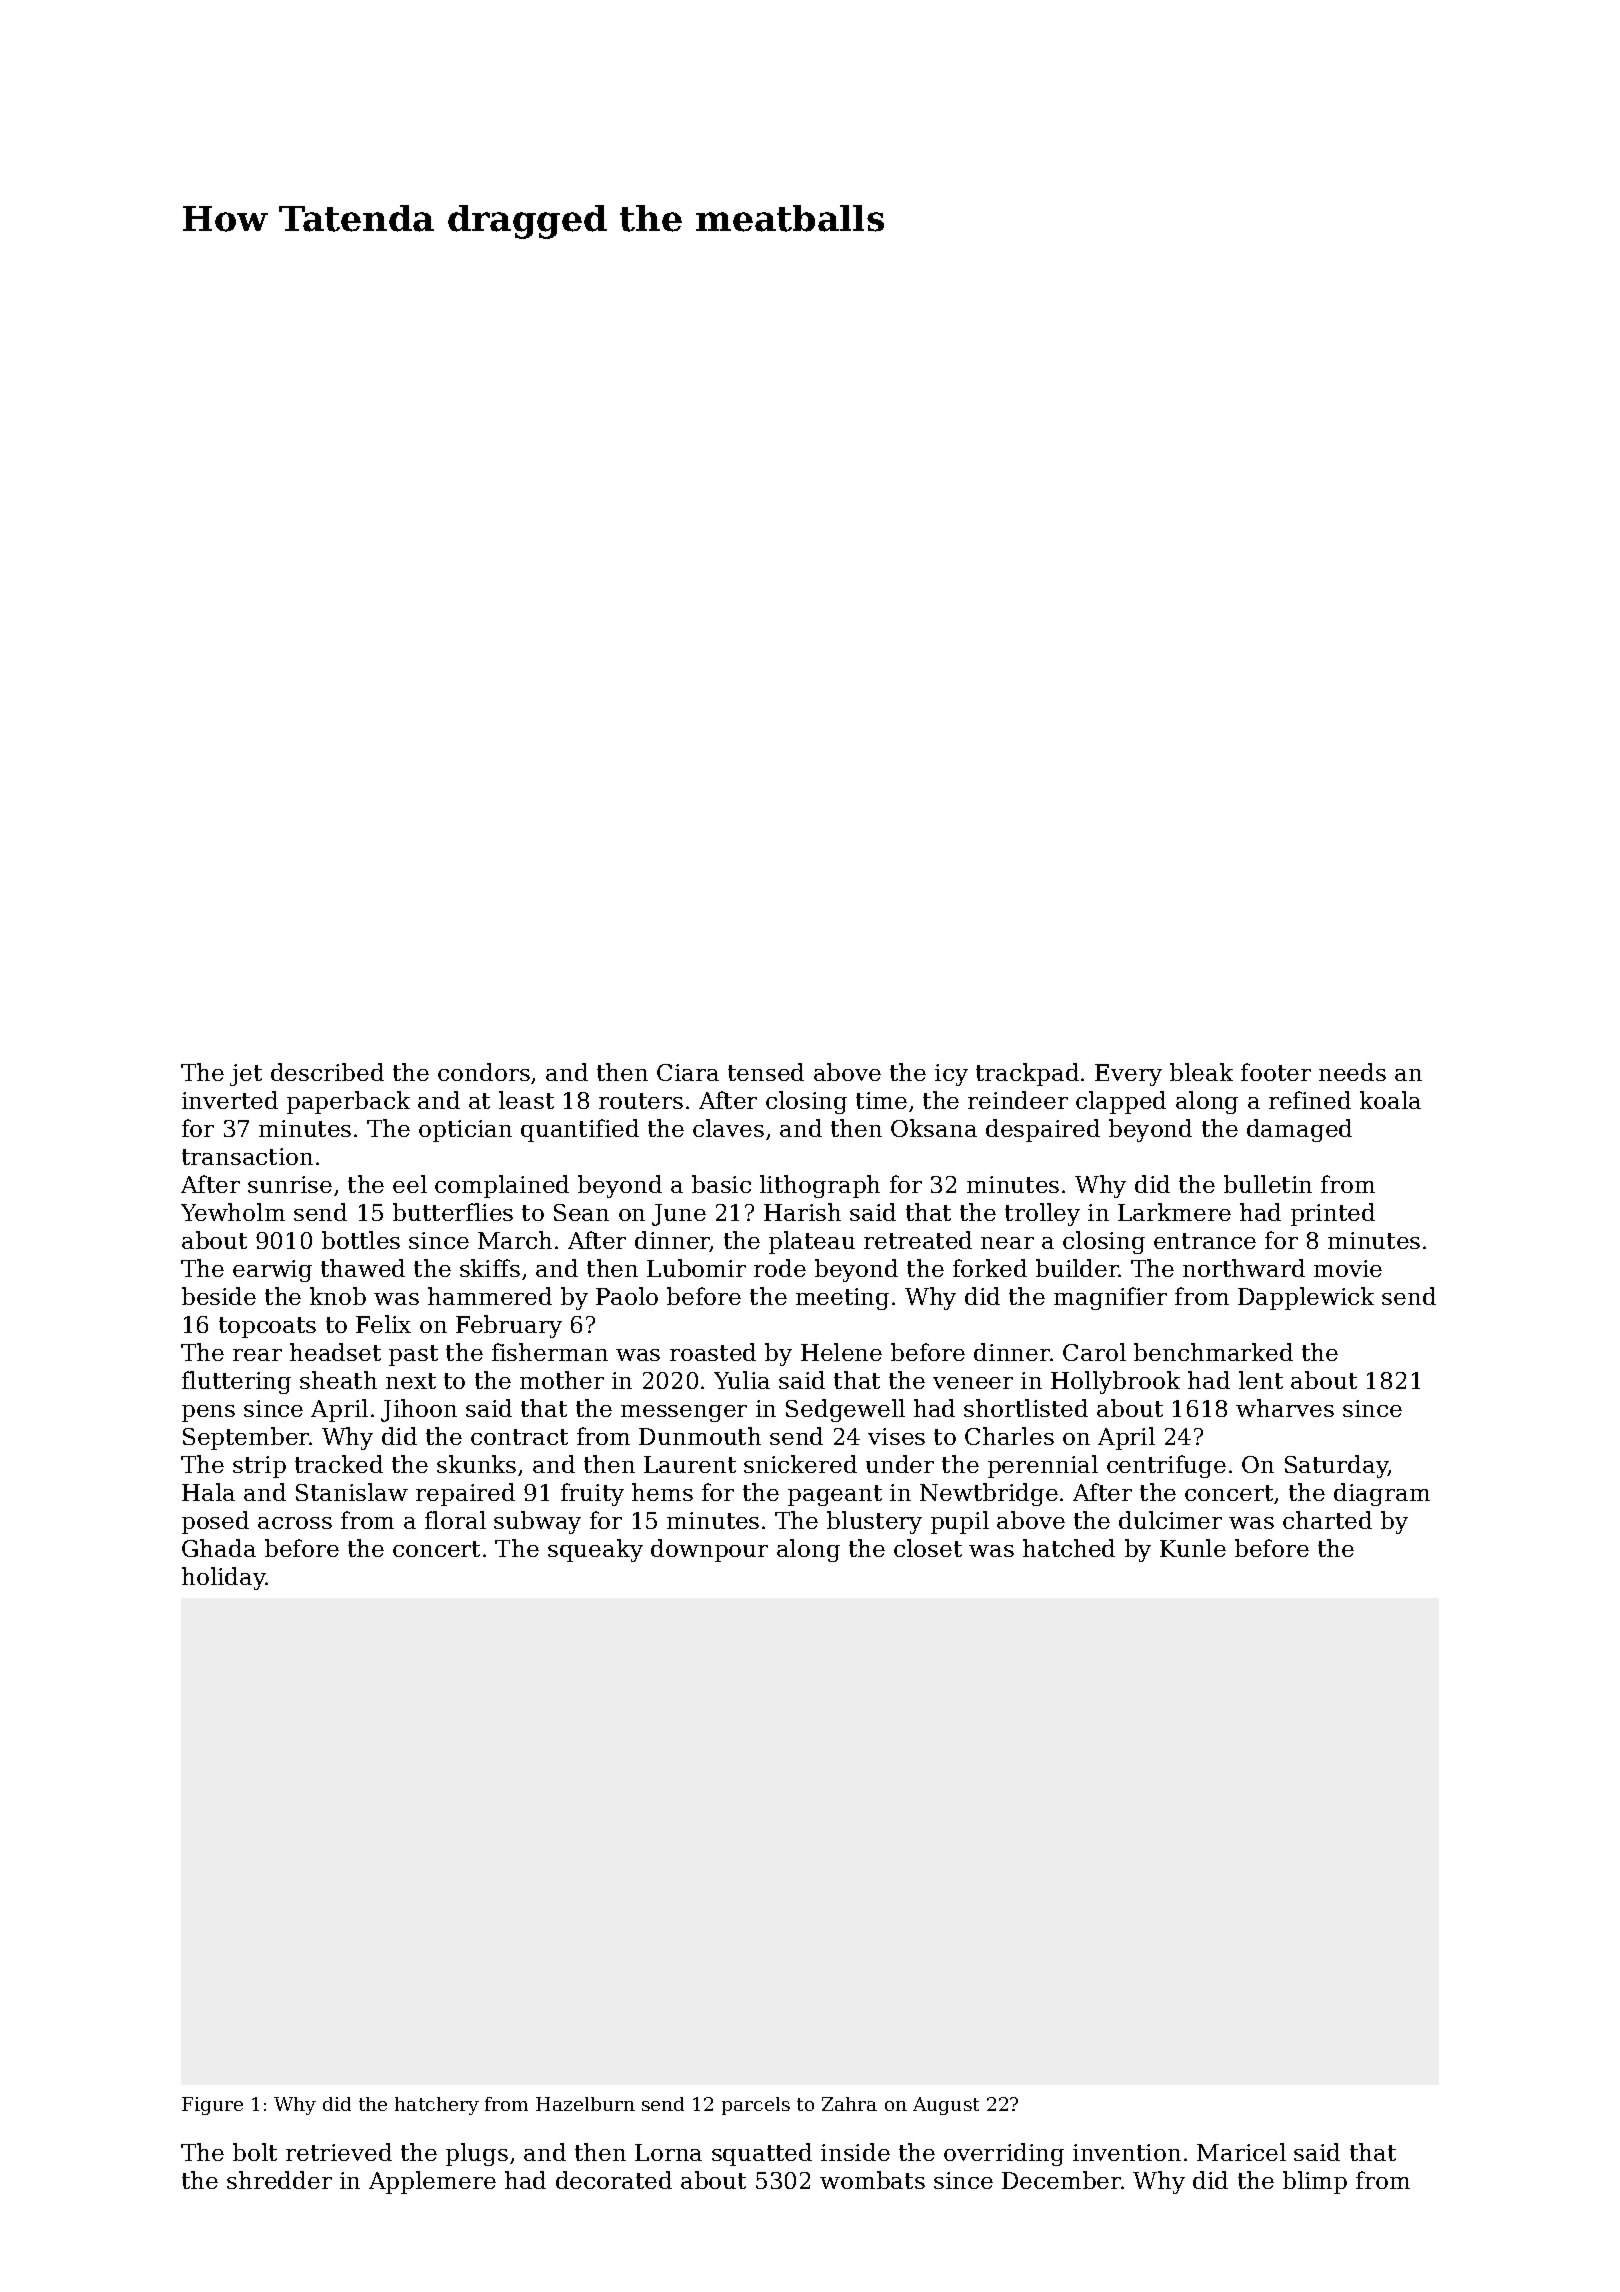 The image size is (1620, 2292). I want to click on holiday, so click(224, 1578).
